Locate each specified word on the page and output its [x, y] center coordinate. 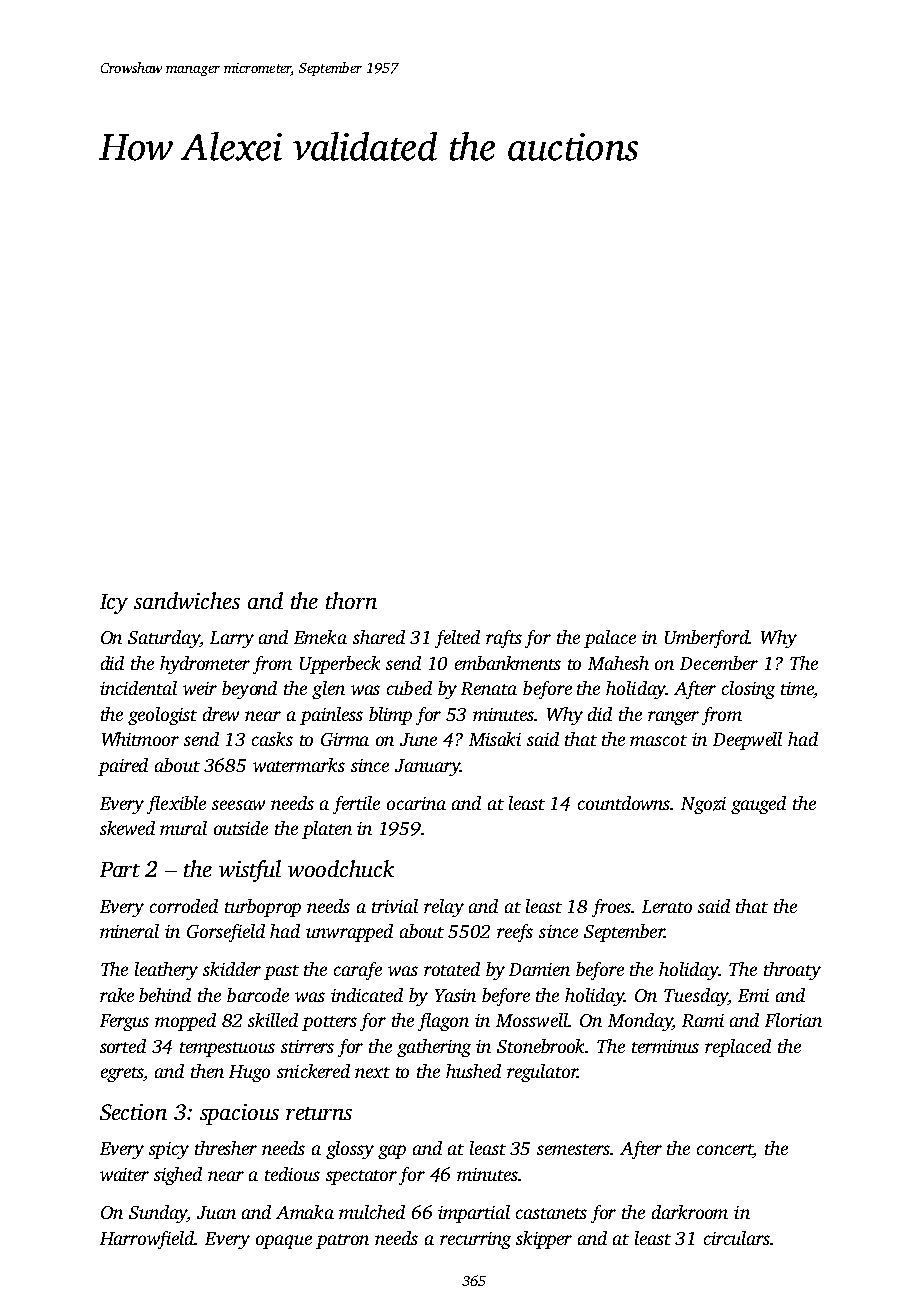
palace [610, 639]
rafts [504, 639]
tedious [292, 1174]
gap [392, 1152]
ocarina [416, 803]
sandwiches [187, 600]
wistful [250, 871]
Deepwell [747, 741]
